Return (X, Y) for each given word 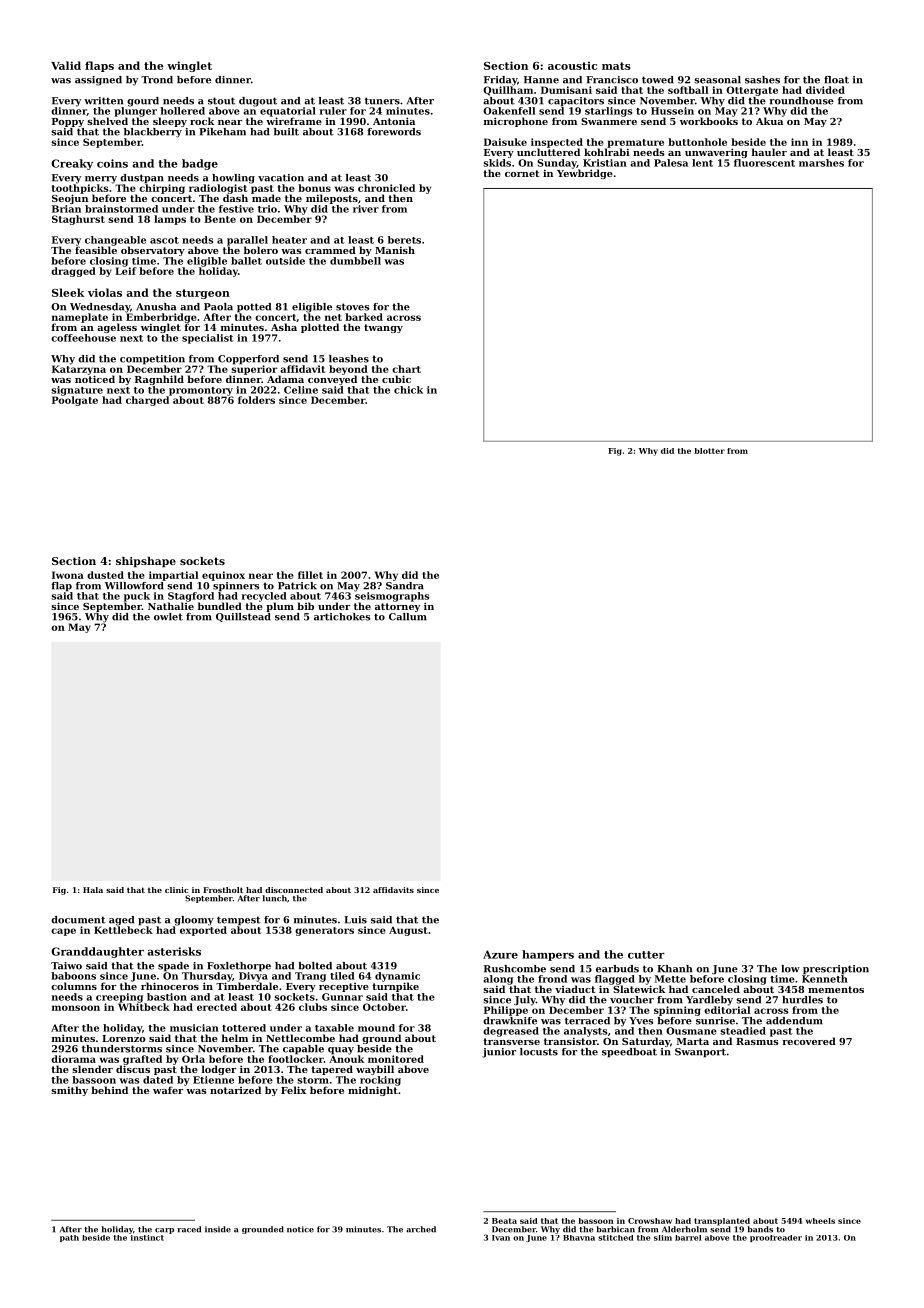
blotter (709, 451)
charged (147, 401)
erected (217, 1007)
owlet (168, 617)
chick (408, 390)
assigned (98, 81)
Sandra (405, 586)
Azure (500, 954)
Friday (500, 81)
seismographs (392, 597)
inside (218, 1229)
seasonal (717, 80)
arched (421, 1229)
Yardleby (709, 1001)
